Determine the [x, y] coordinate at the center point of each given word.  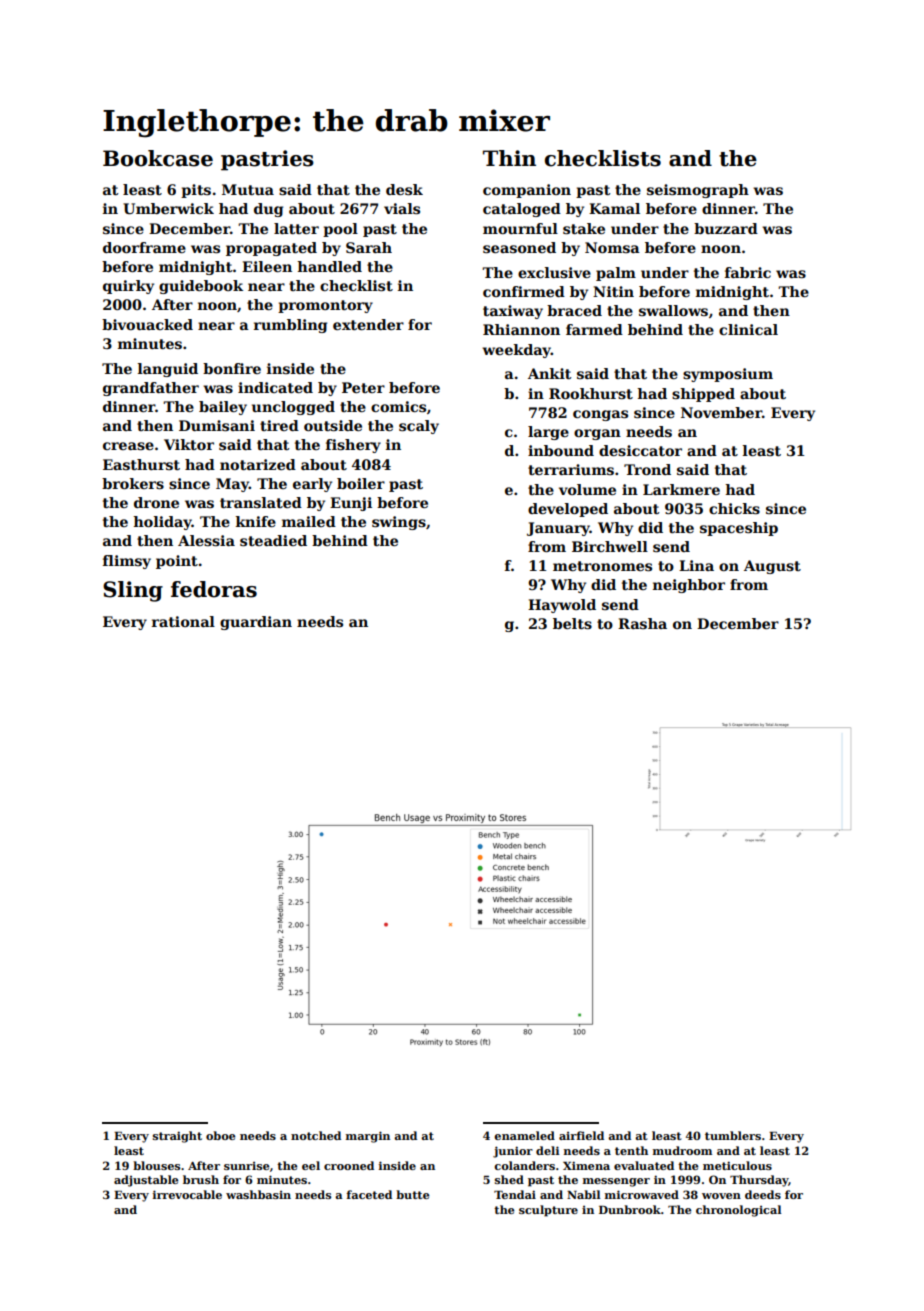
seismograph [698, 191]
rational [183, 621]
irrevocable [187, 1194]
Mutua [248, 189]
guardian [256, 623]
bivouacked [147, 324]
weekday [516, 351]
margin [368, 1137]
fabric [748, 272]
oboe [220, 1135]
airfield [581, 1135]
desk [404, 189]
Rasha [642, 623]
